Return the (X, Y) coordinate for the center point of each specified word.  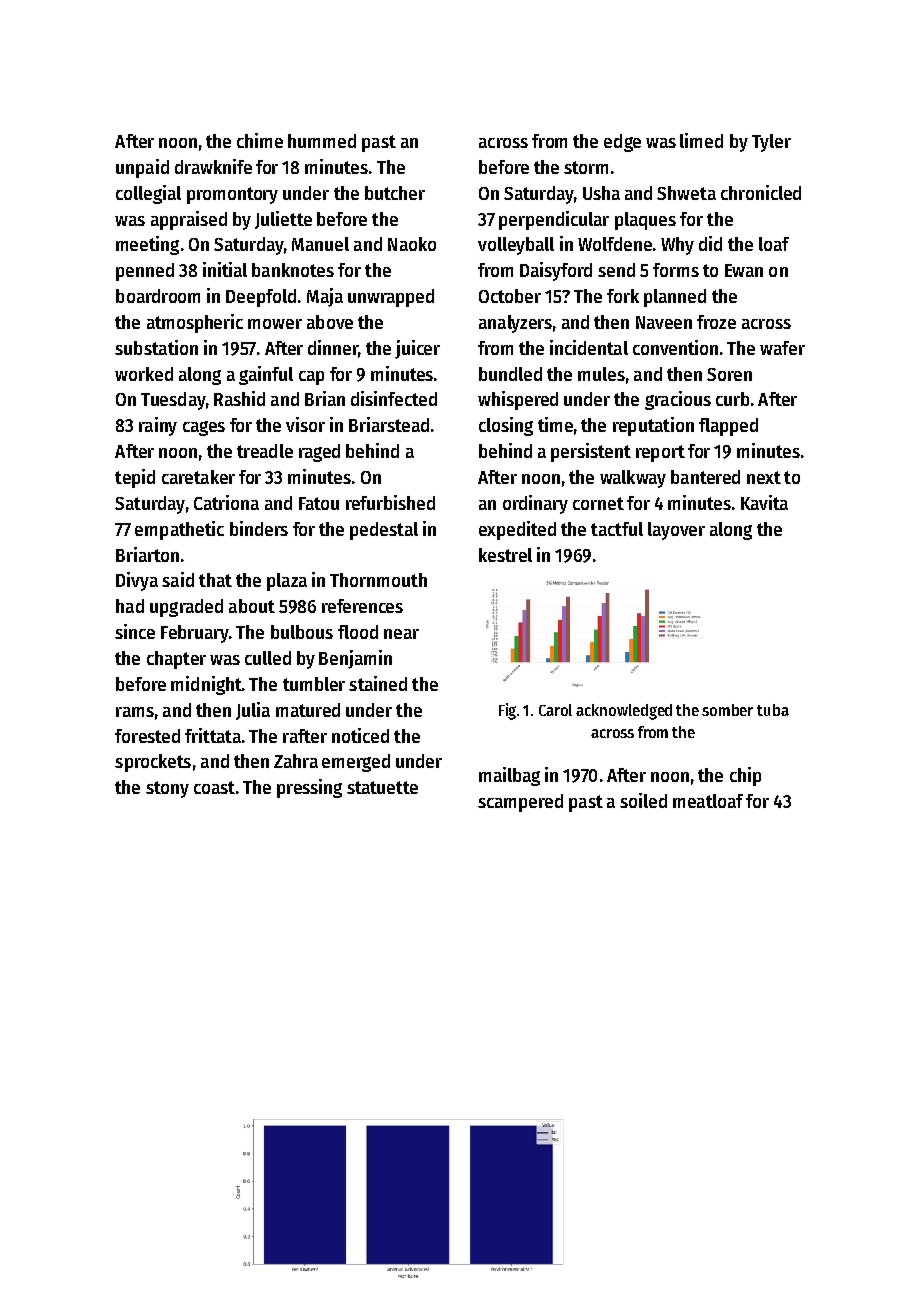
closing (506, 426)
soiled (643, 800)
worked (144, 374)
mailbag (509, 776)
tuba (773, 710)
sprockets (153, 763)
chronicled (761, 192)
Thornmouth (378, 580)
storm (586, 167)
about (252, 606)
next (764, 477)
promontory (232, 195)
